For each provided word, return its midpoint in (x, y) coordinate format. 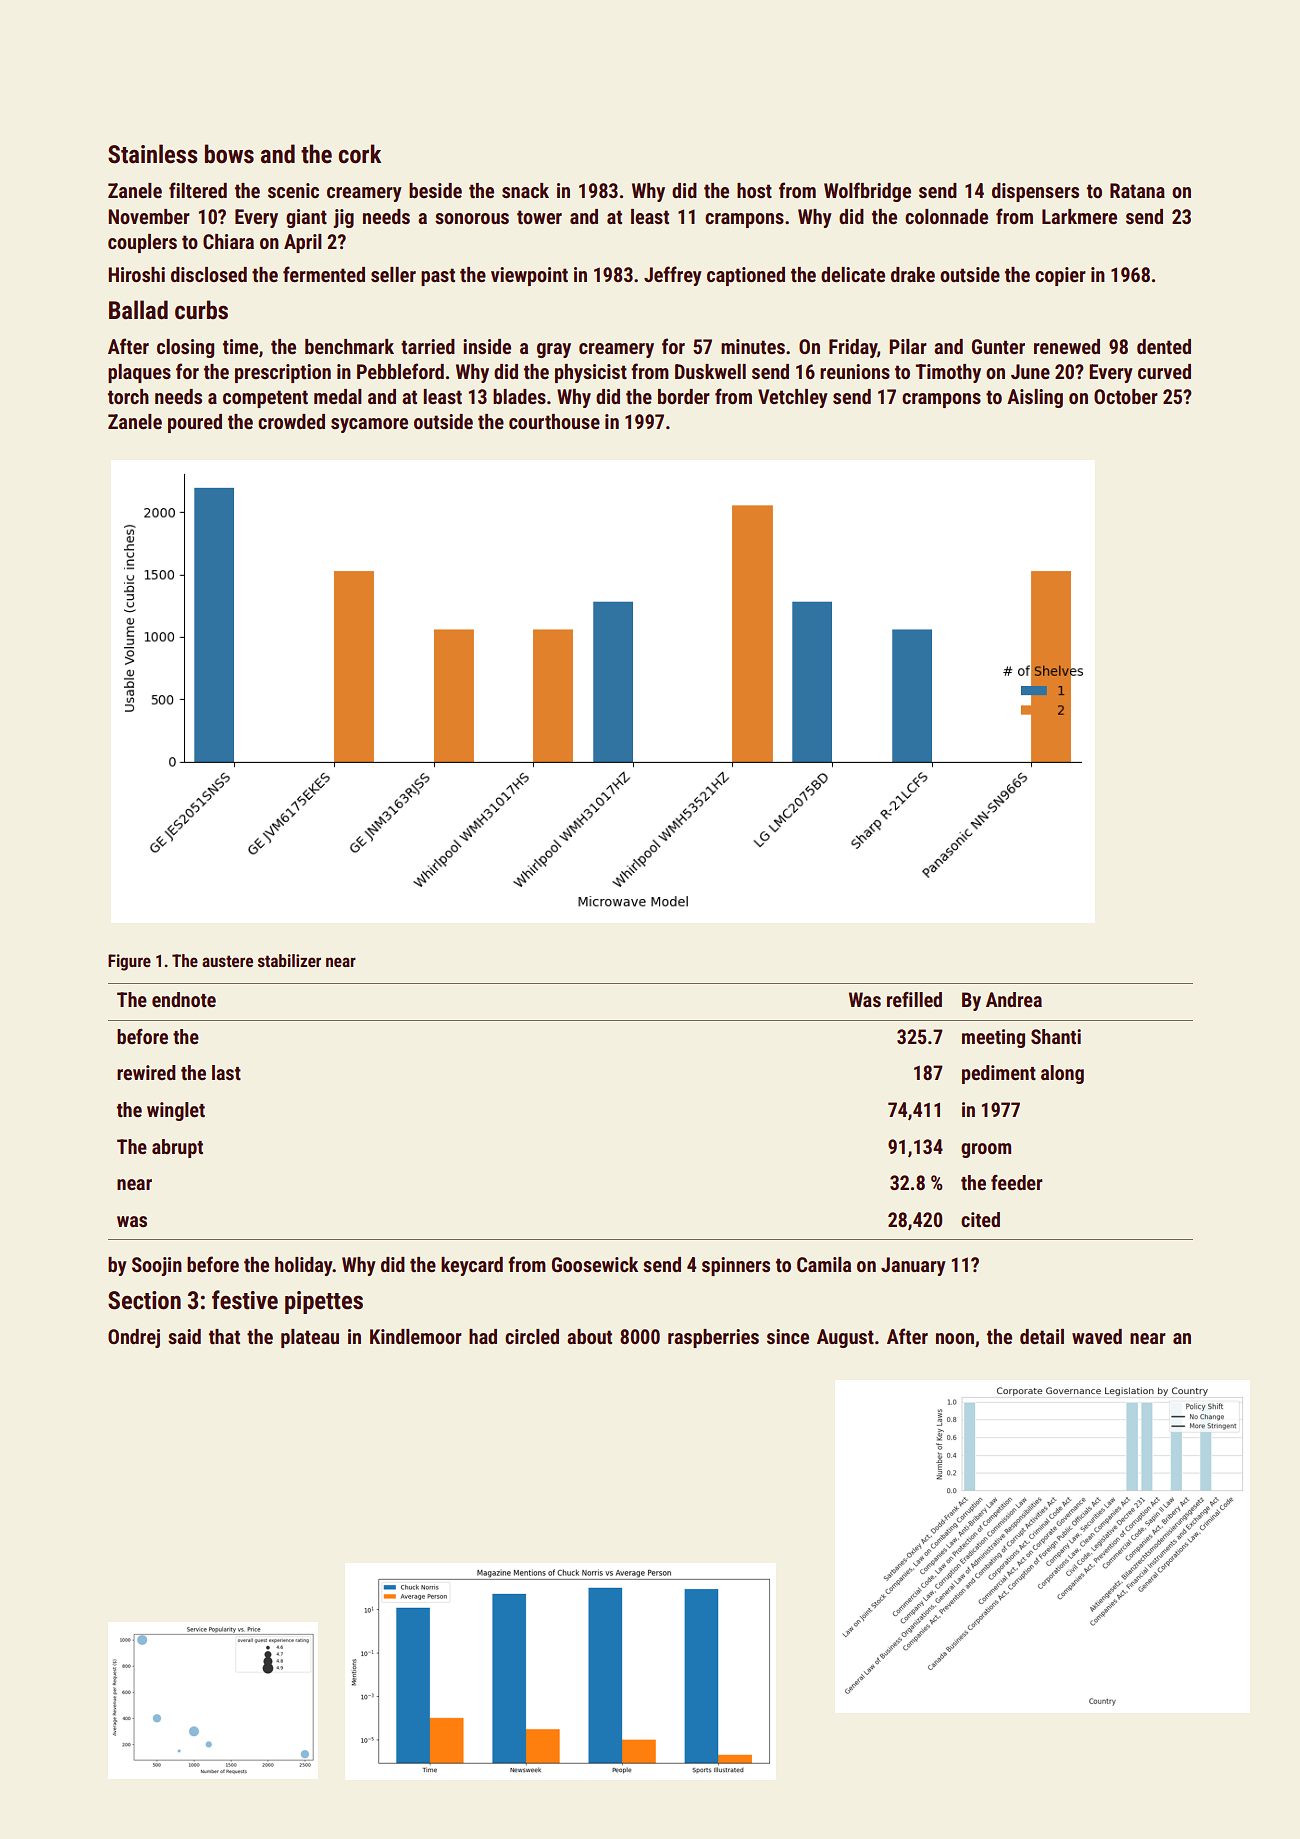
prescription (283, 373)
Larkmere (1079, 216)
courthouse (554, 421)
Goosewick (595, 1264)
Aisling (1035, 398)
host (754, 190)
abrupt (177, 1148)
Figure (129, 962)
